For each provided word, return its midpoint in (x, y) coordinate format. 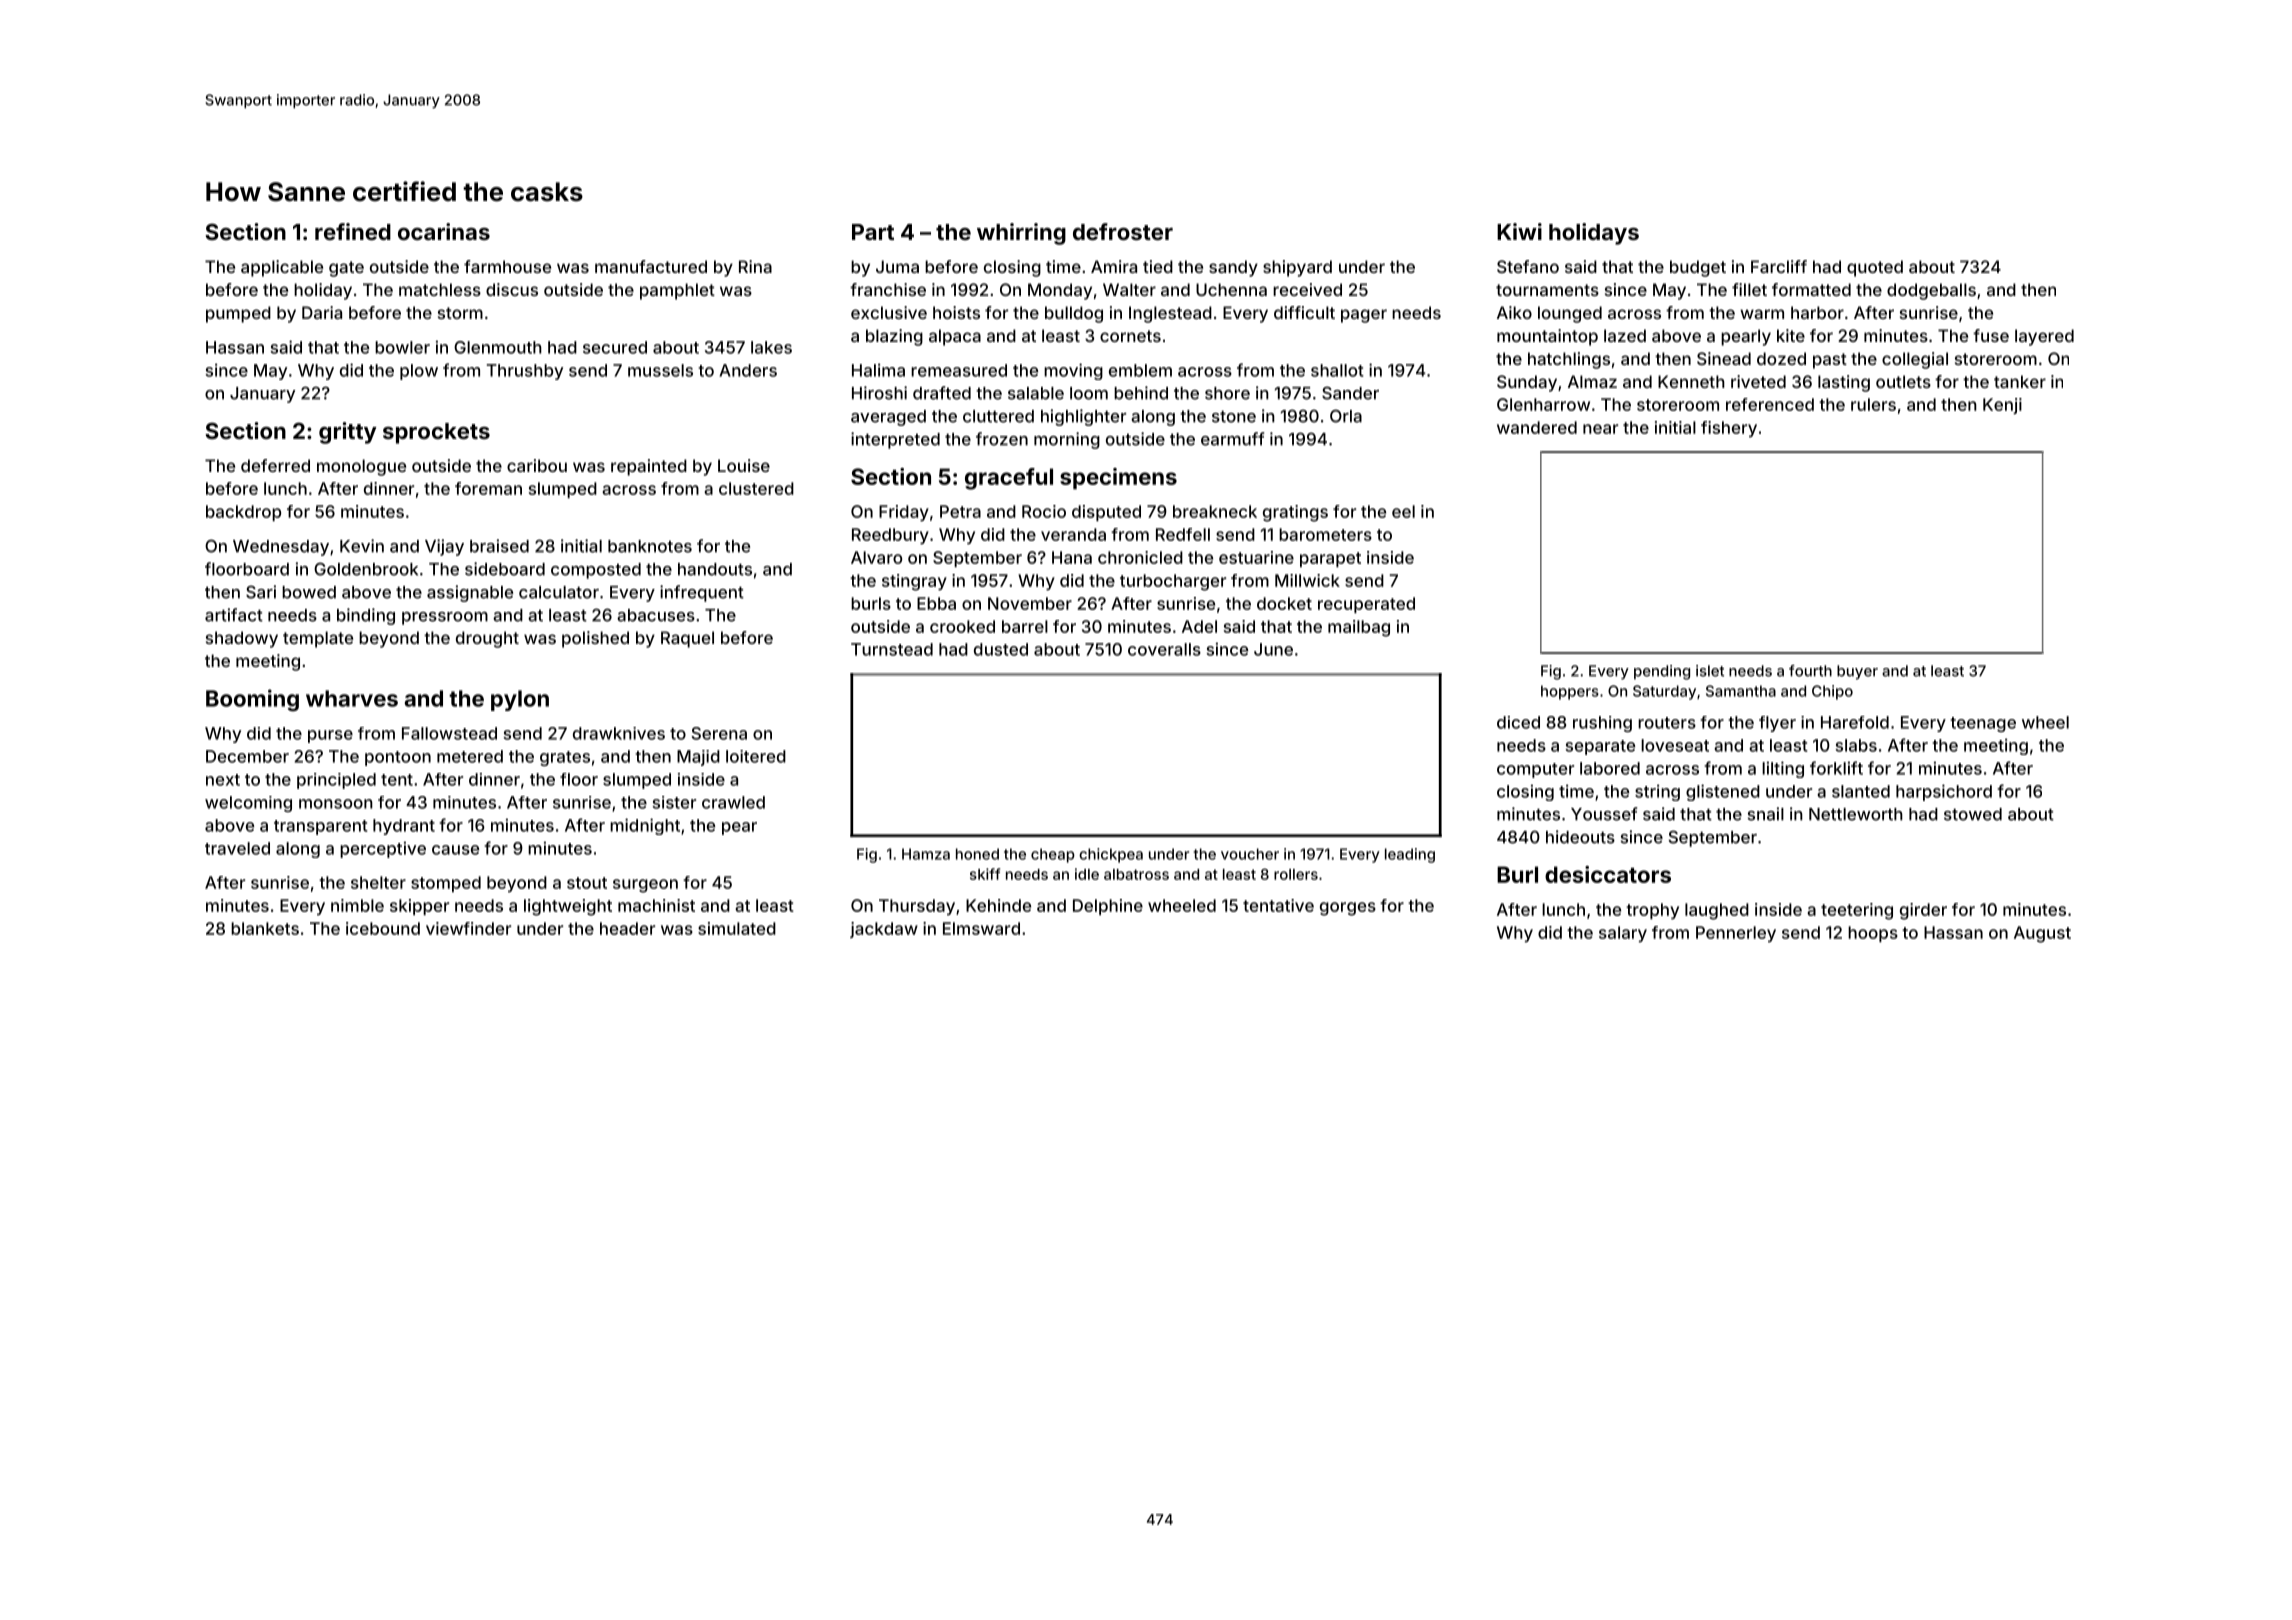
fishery (1729, 429)
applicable (282, 268)
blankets (265, 928)
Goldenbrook (366, 569)
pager (1364, 316)
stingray (914, 582)
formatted (1811, 289)
